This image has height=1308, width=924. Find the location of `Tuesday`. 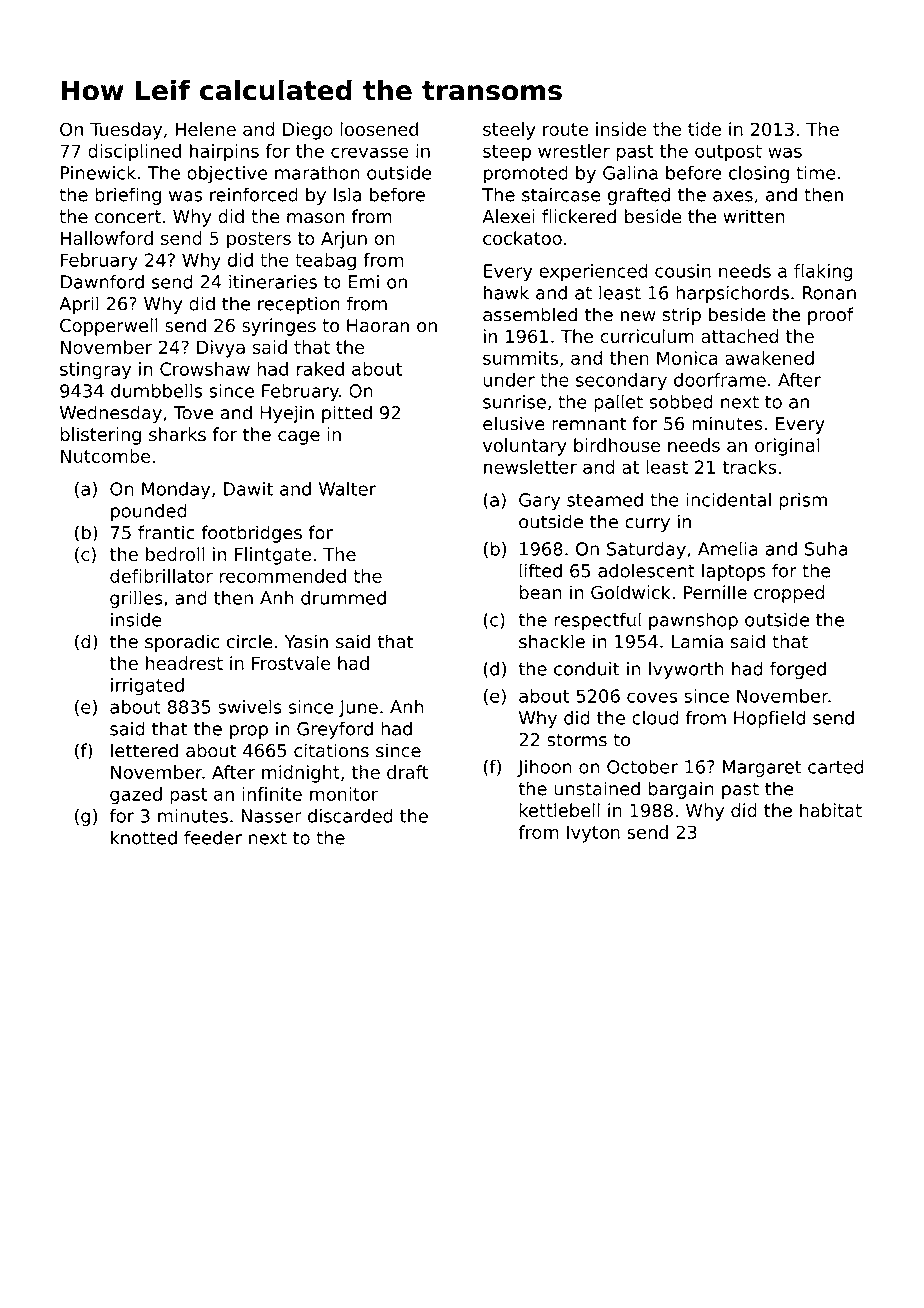

Tuesday is located at coordinates (126, 131).
